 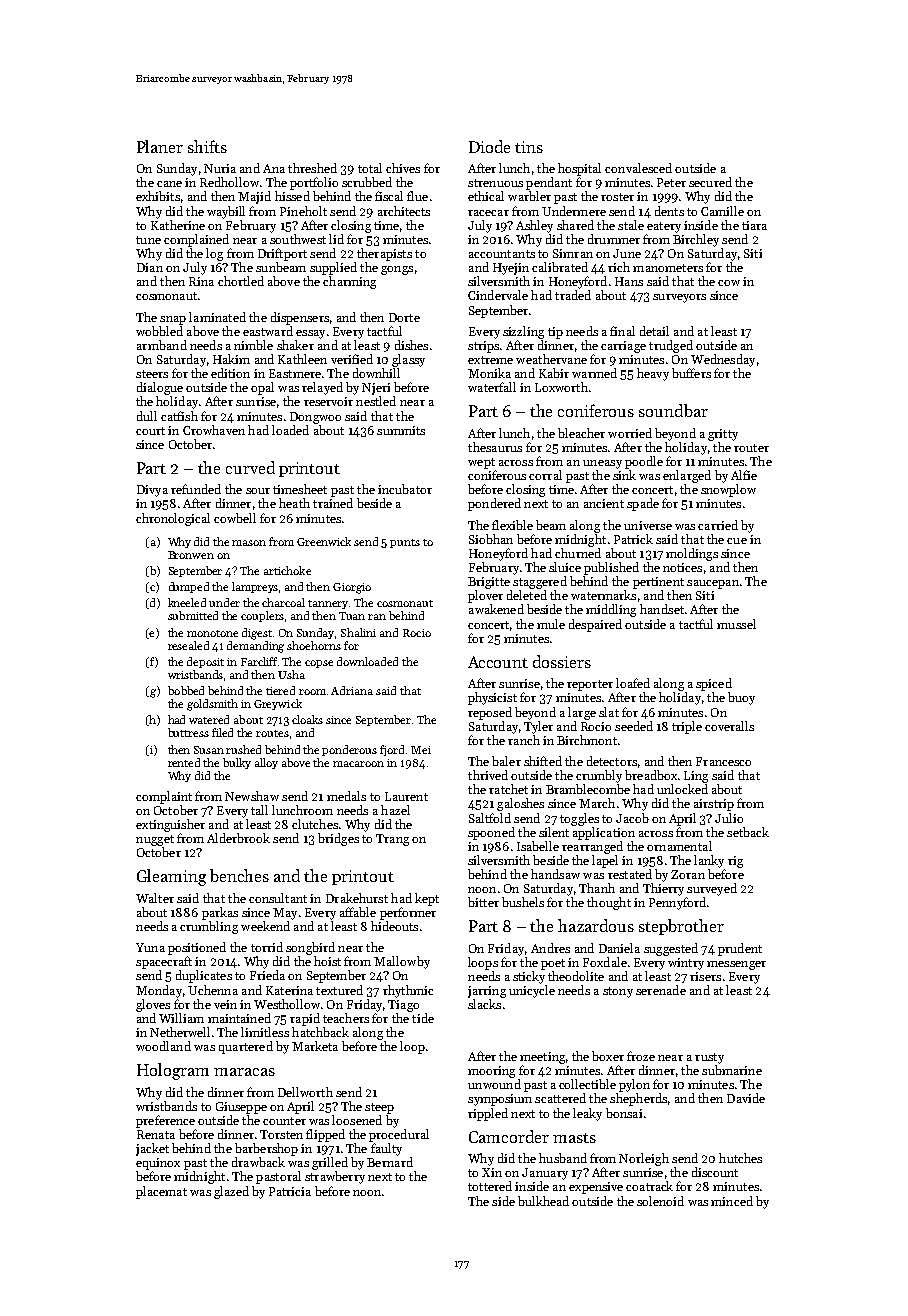 I want to click on seeded, so click(x=634, y=726).
